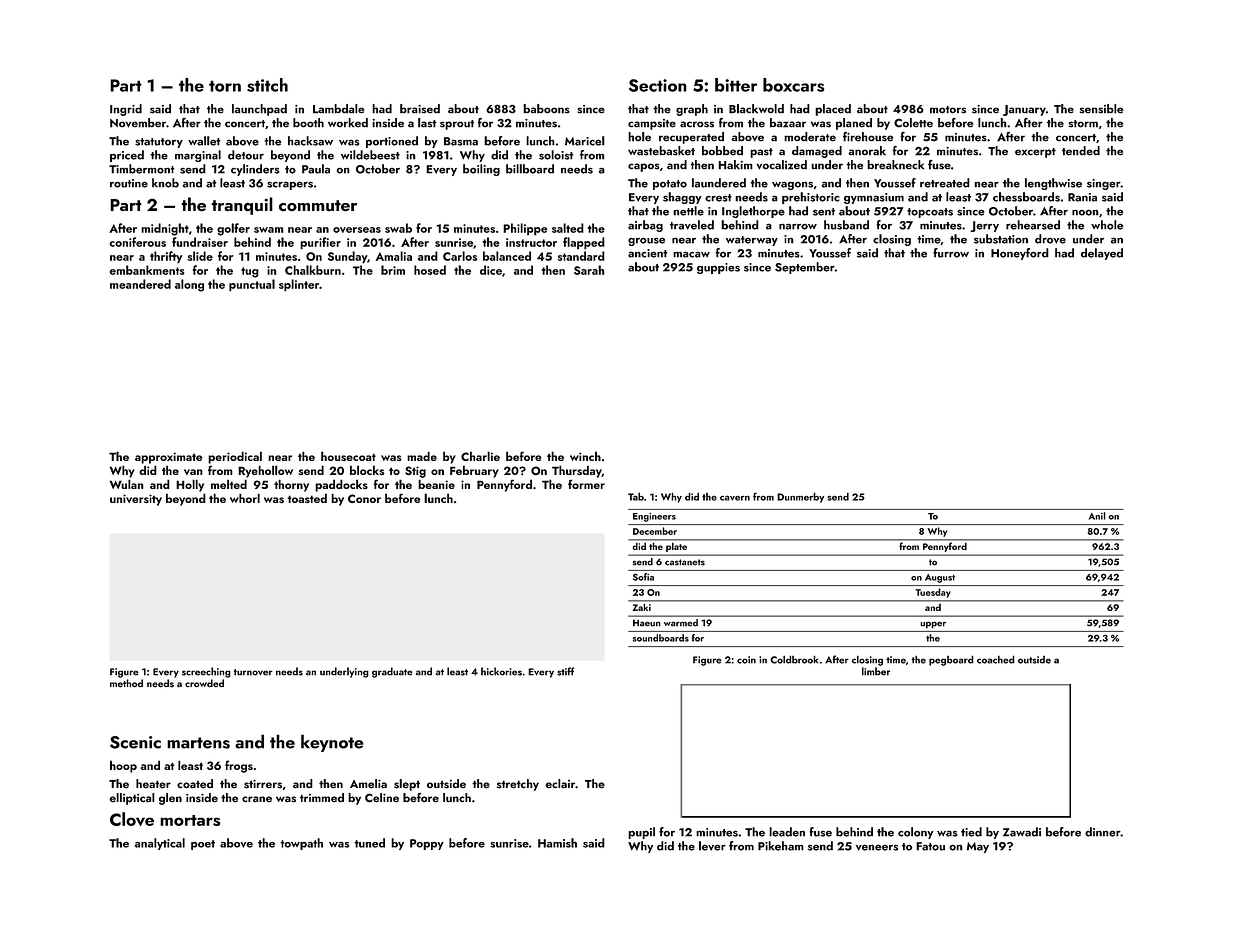  Describe the element at coordinates (369, 843) in the image. I see `tuned` at that location.
